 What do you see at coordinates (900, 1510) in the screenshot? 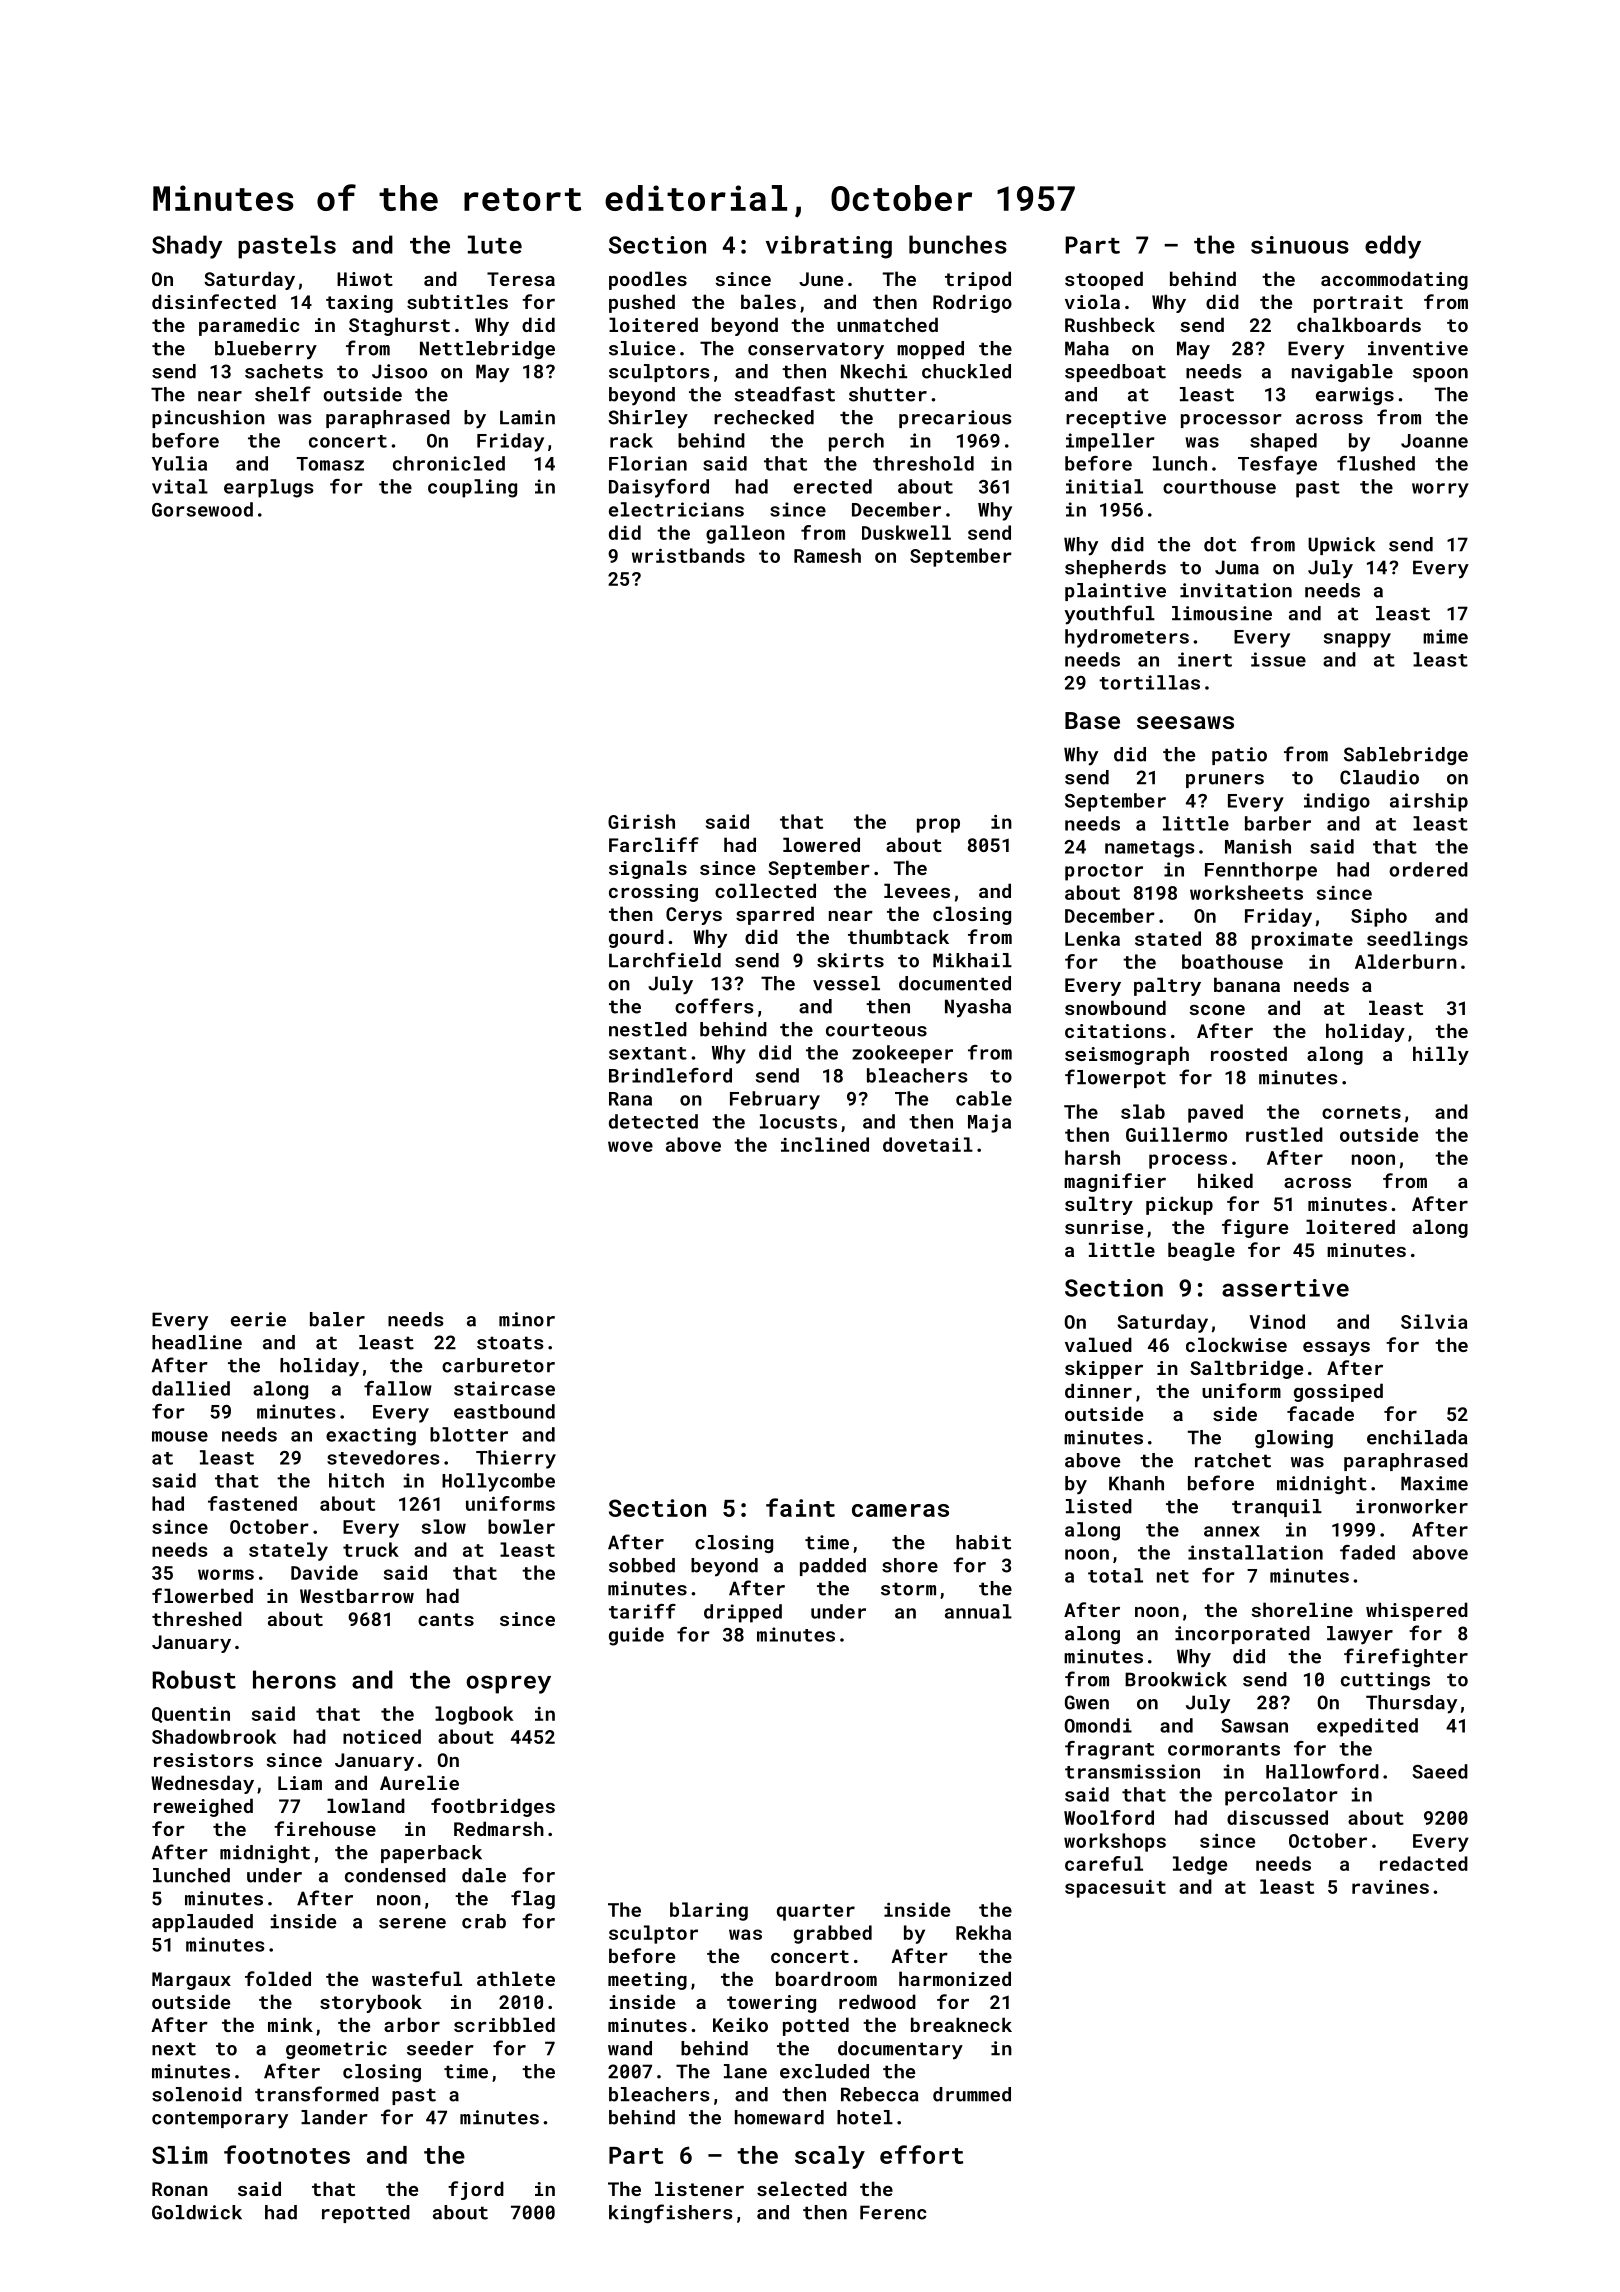
I see `cameras` at bounding box center [900, 1510].
